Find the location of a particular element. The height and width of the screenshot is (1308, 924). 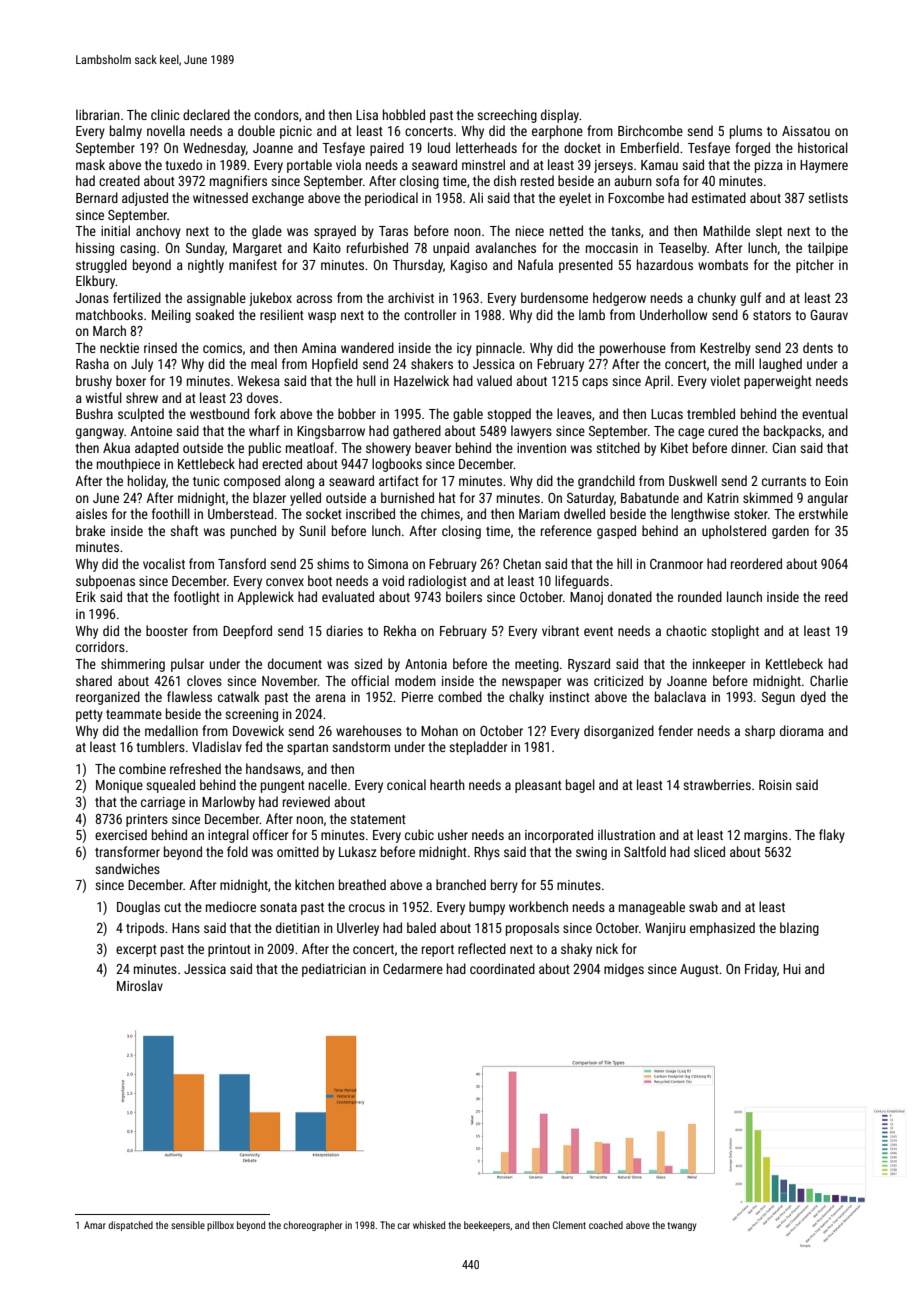

tunic is located at coordinates (206, 481).
